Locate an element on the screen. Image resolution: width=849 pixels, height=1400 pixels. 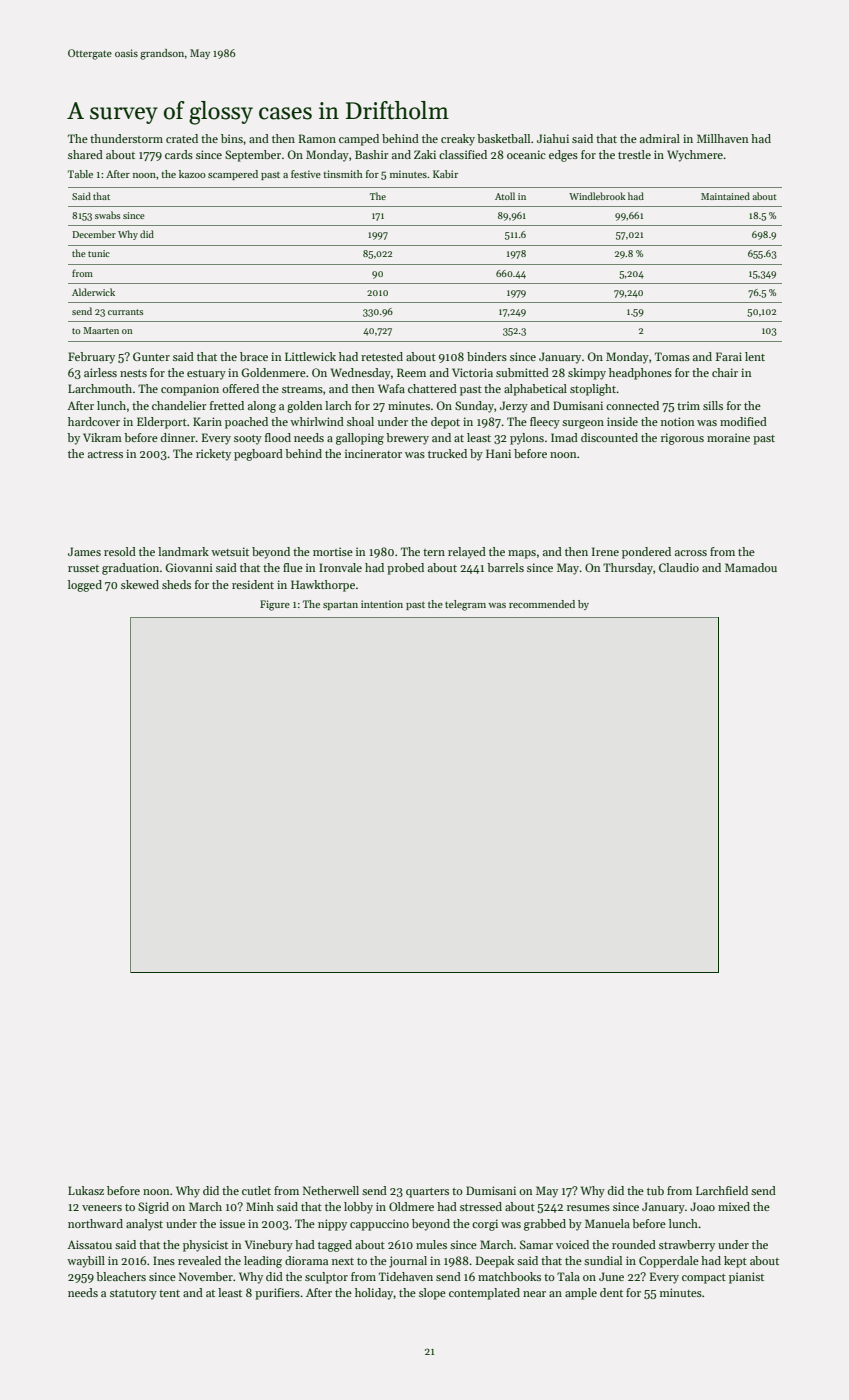
lent is located at coordinates (755, 356).
